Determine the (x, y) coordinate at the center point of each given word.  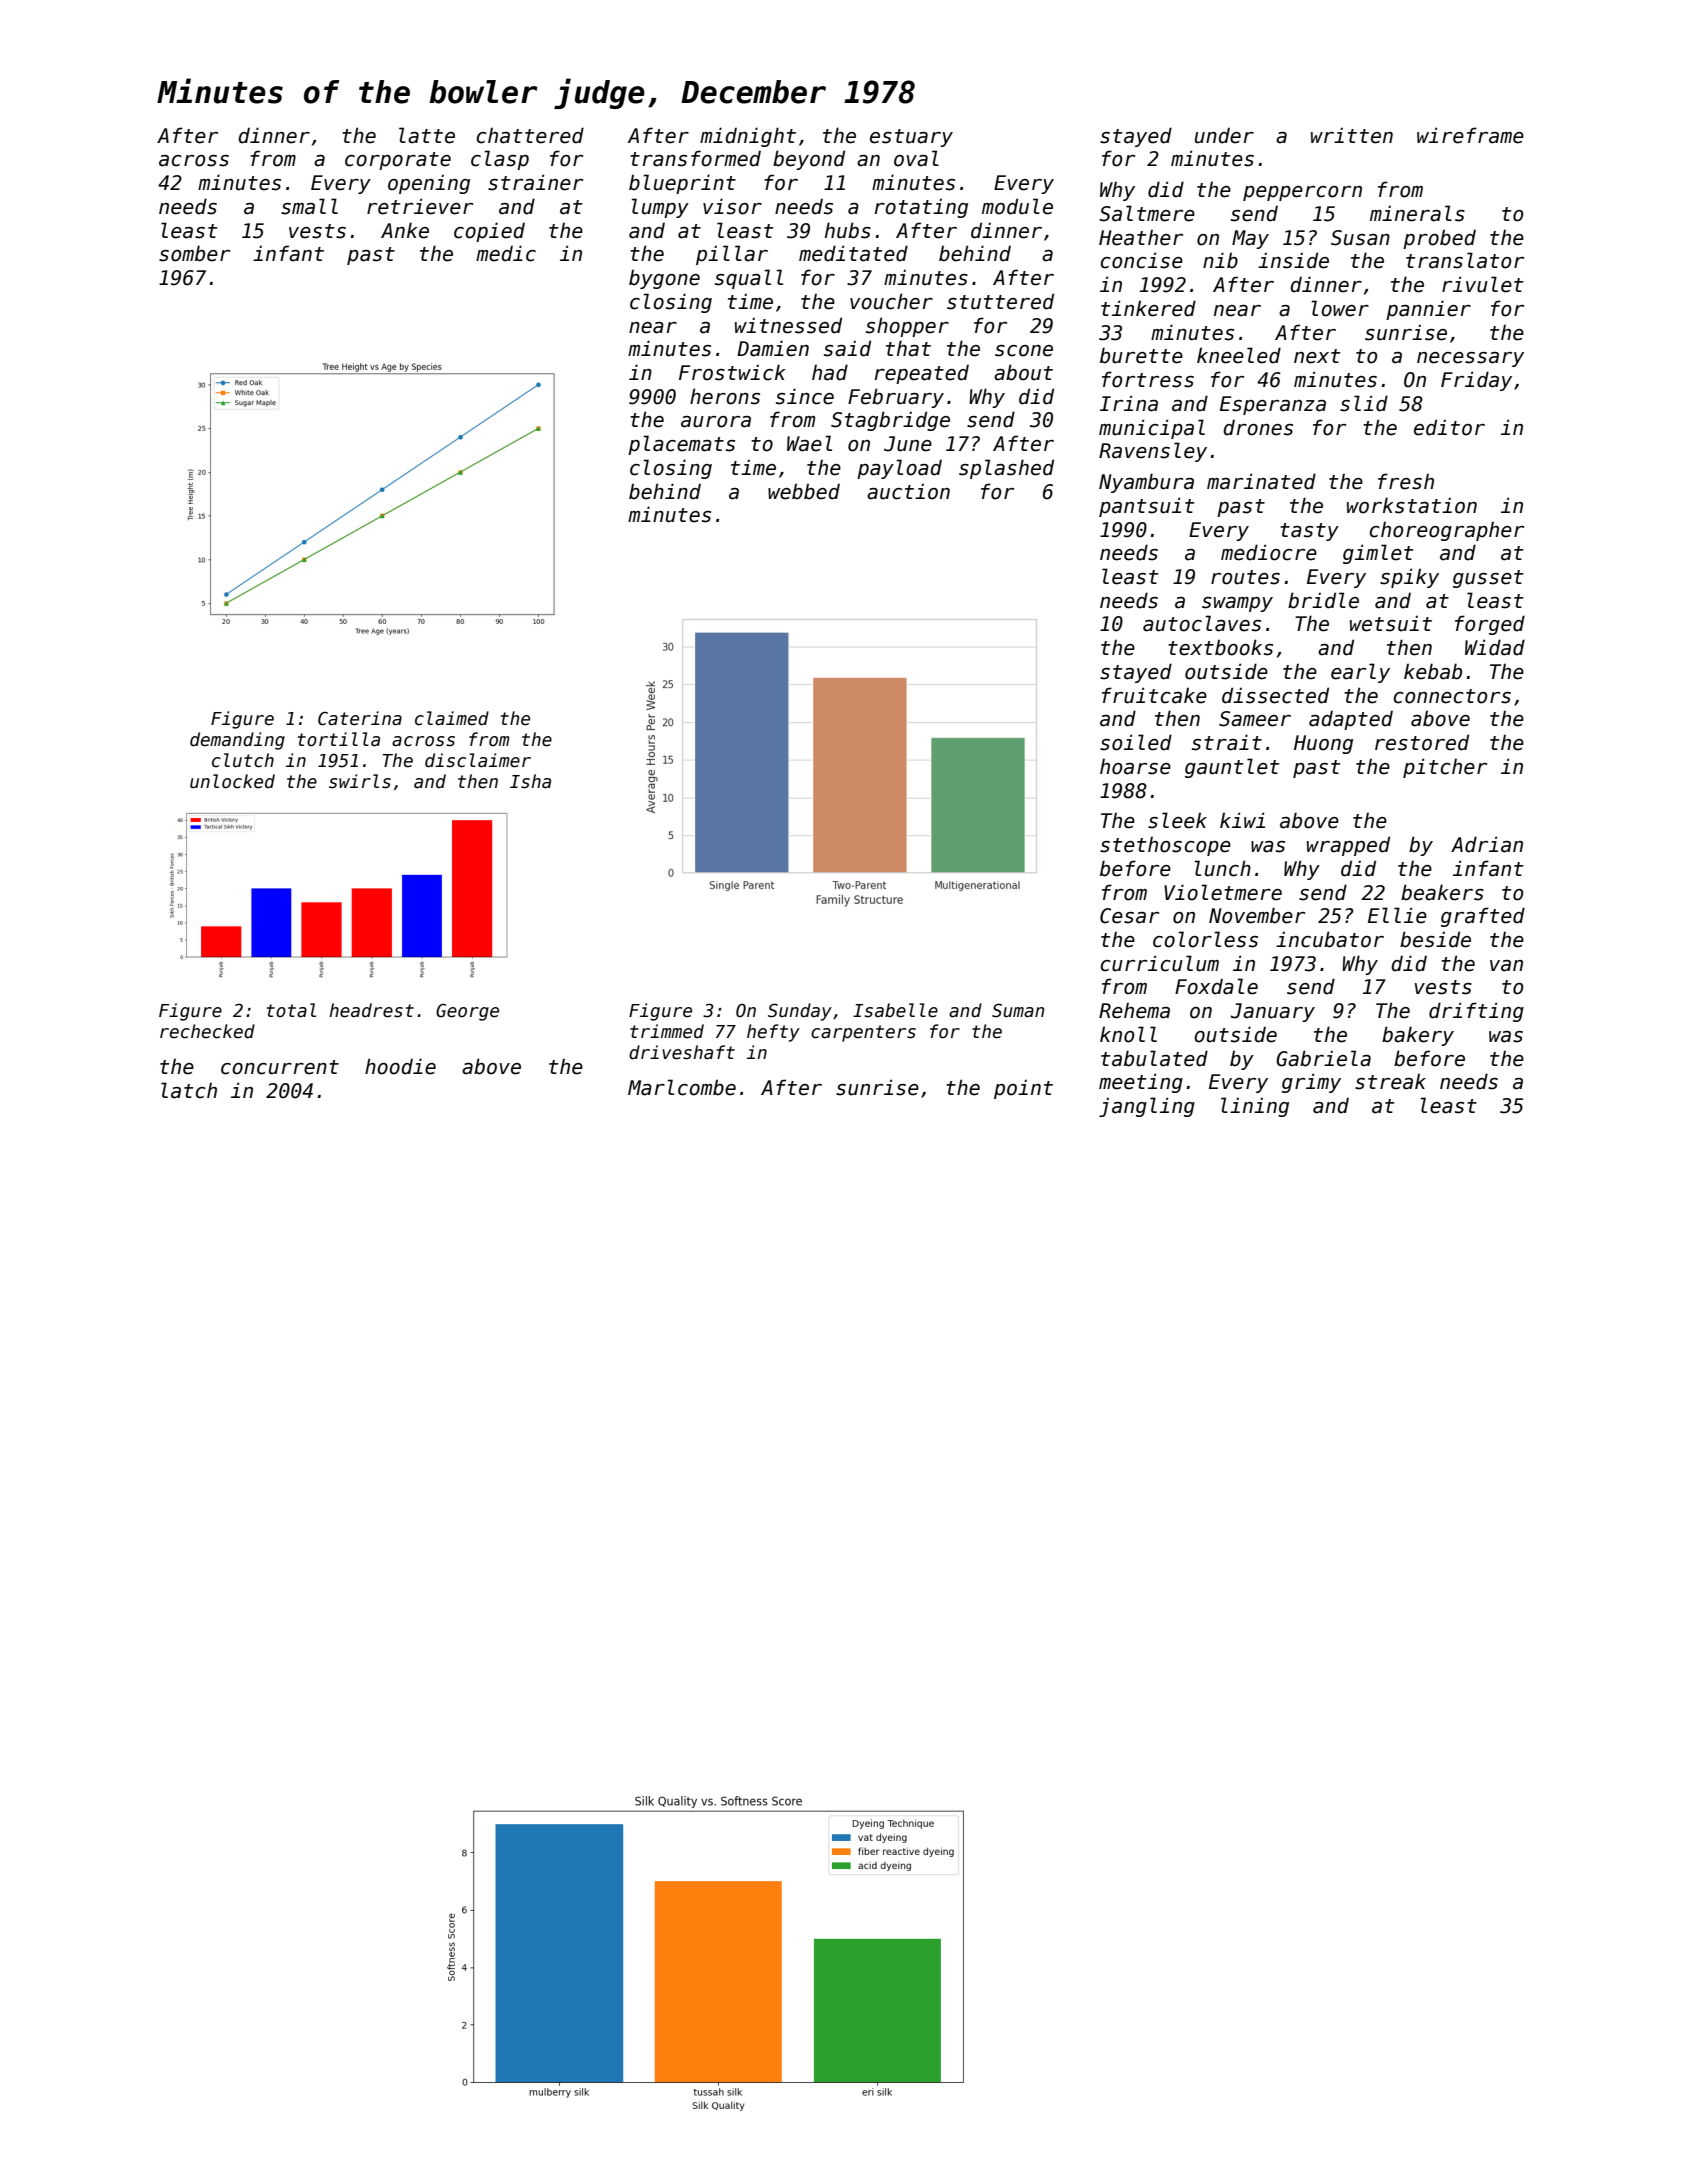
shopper (907, 327)
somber (194, 253)
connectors (1452, 696)
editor (1449, 427)
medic (506, 253)
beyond (809, 160)
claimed (452, 718)
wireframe (1470, 135)
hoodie (400, 1066)
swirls (360, 781)
